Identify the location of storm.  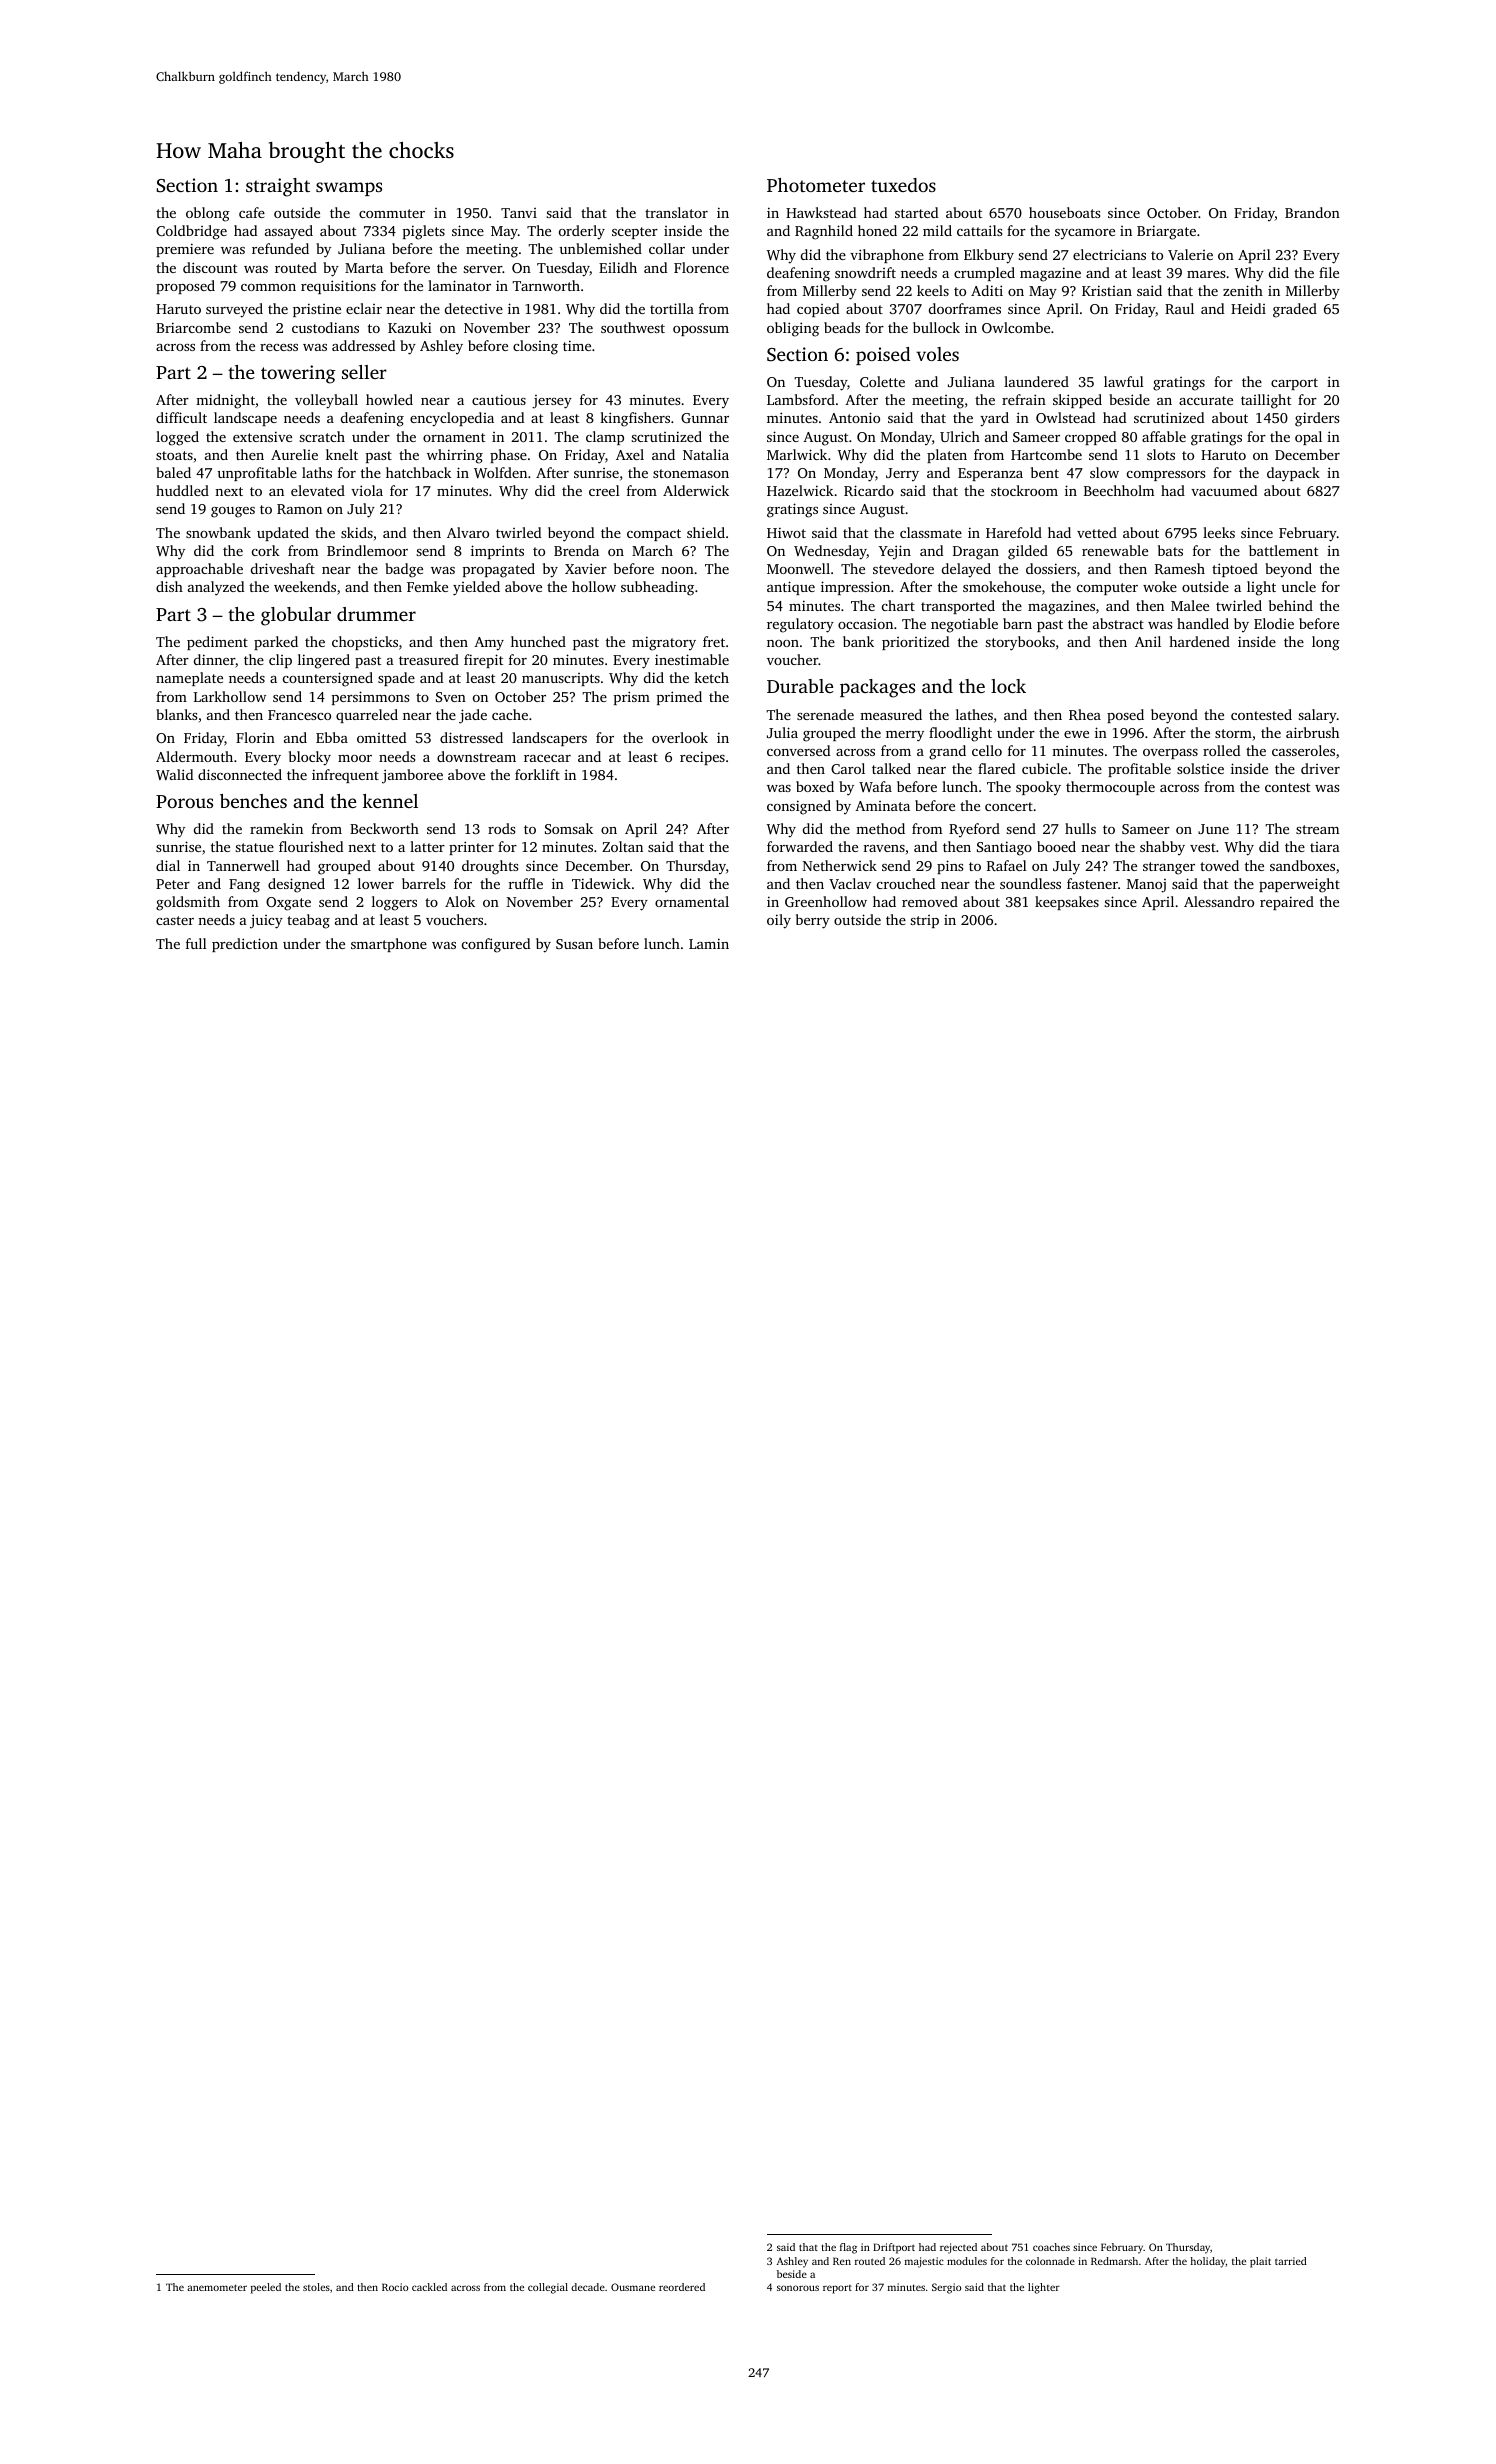
(1233, 733).
